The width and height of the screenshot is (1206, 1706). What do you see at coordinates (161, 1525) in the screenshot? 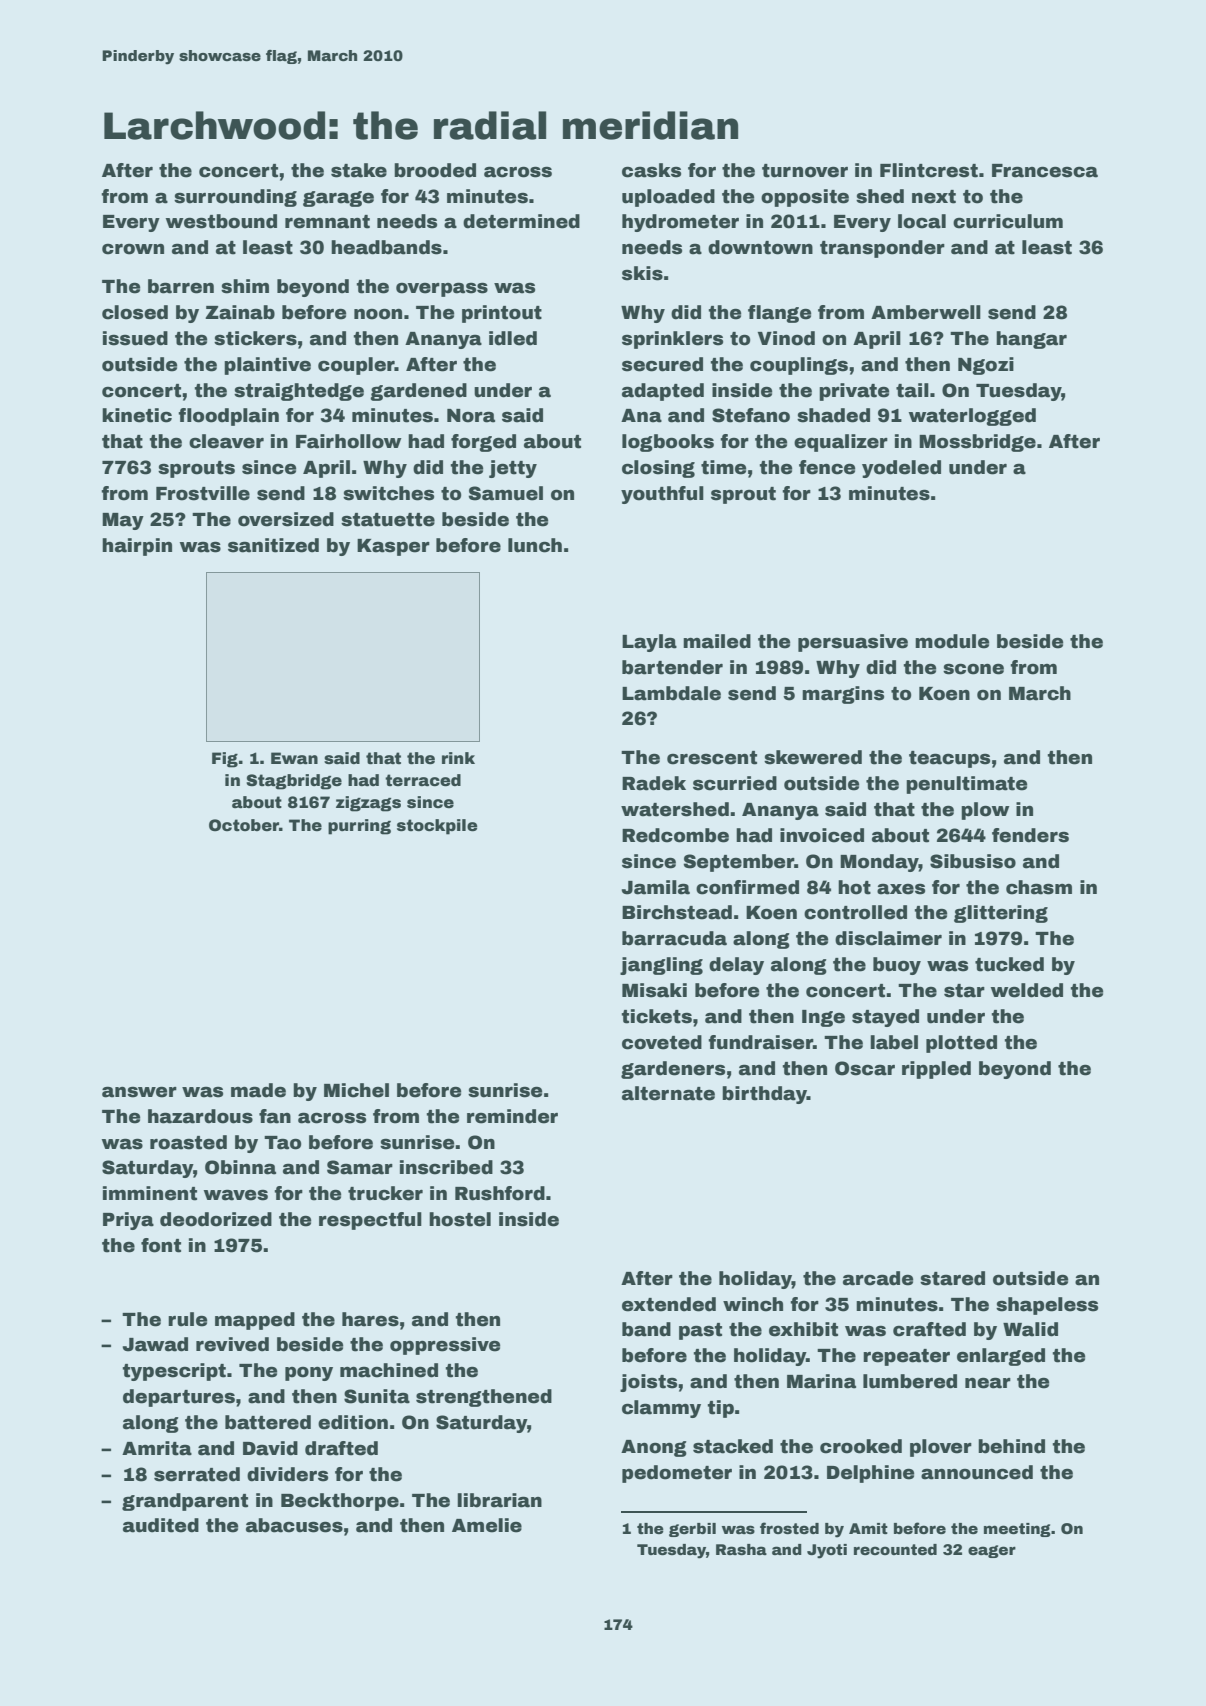
I see `audited` at bounding box center [161, 1525].
